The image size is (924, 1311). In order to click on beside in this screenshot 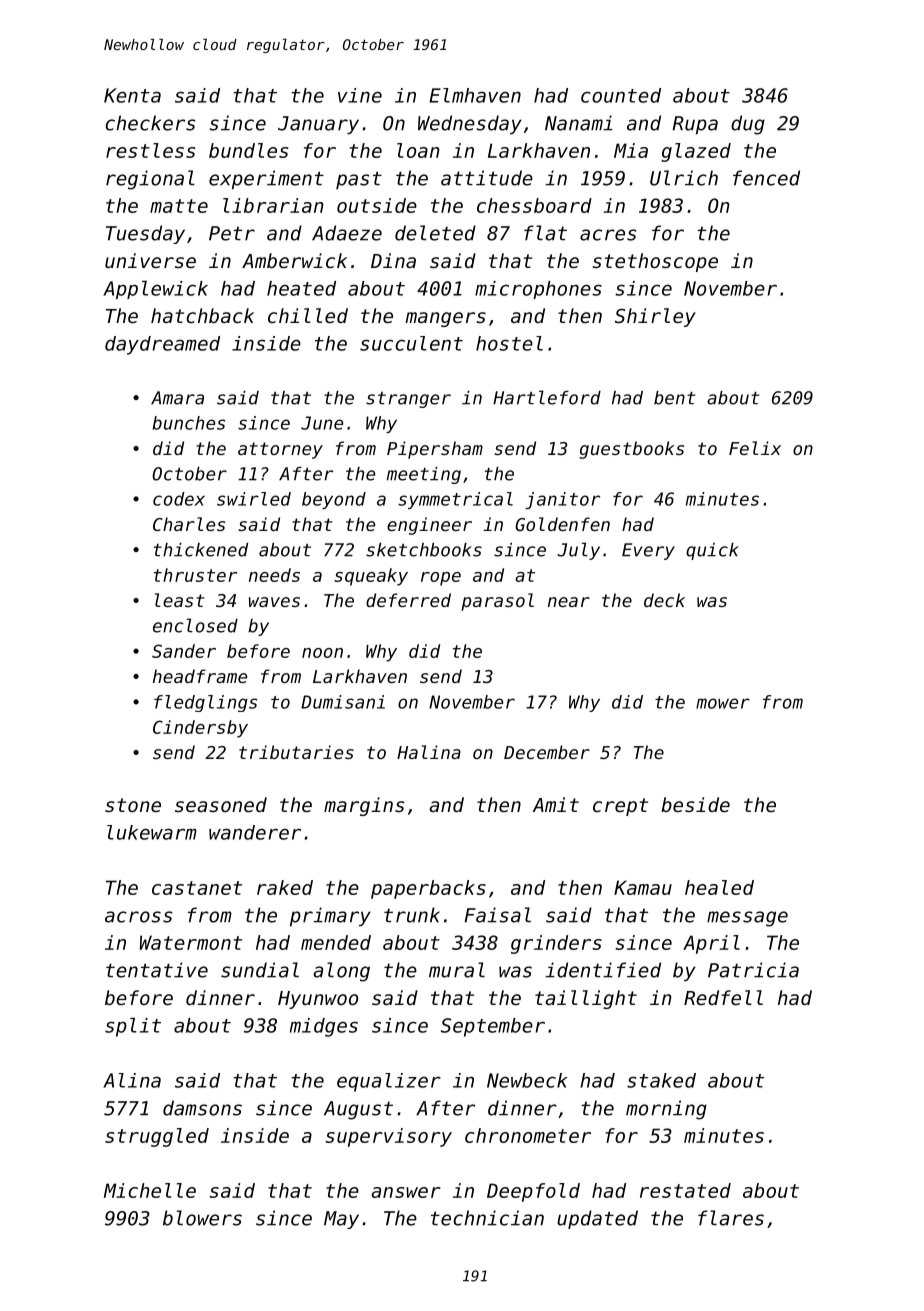, I will do `click(695, 804)`.
